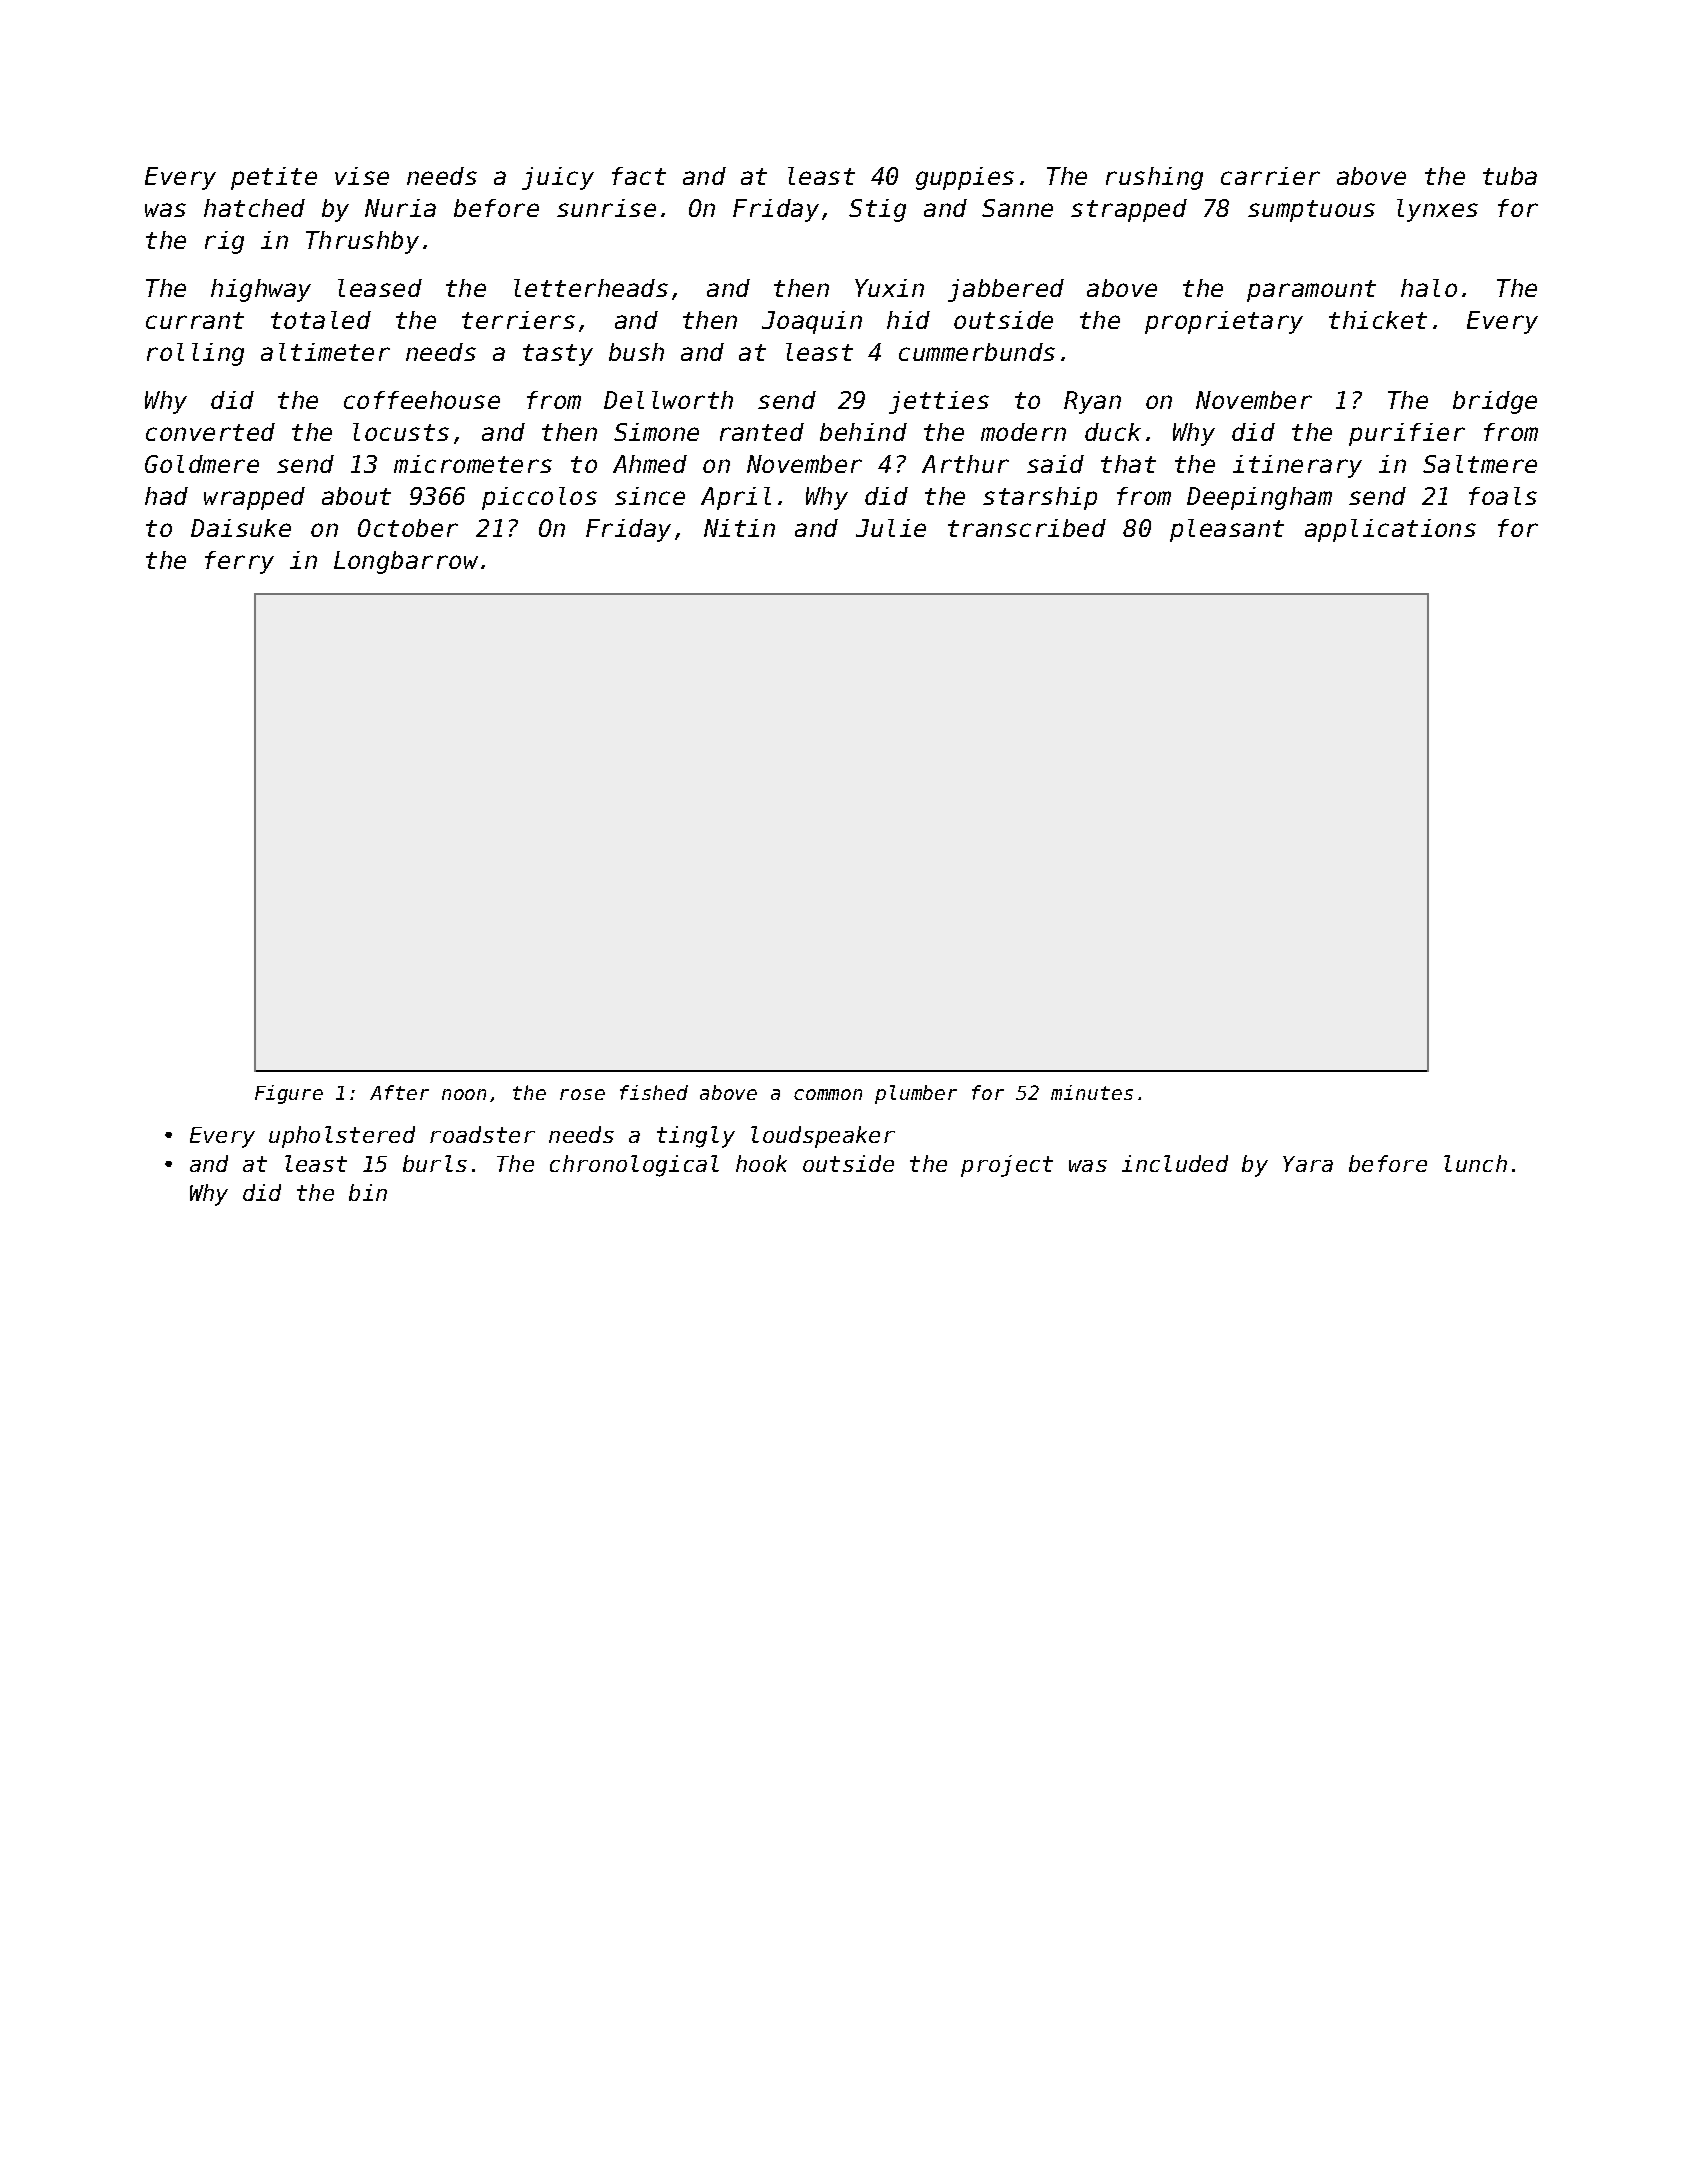  I want to click on ferry, so click(239, 562).
